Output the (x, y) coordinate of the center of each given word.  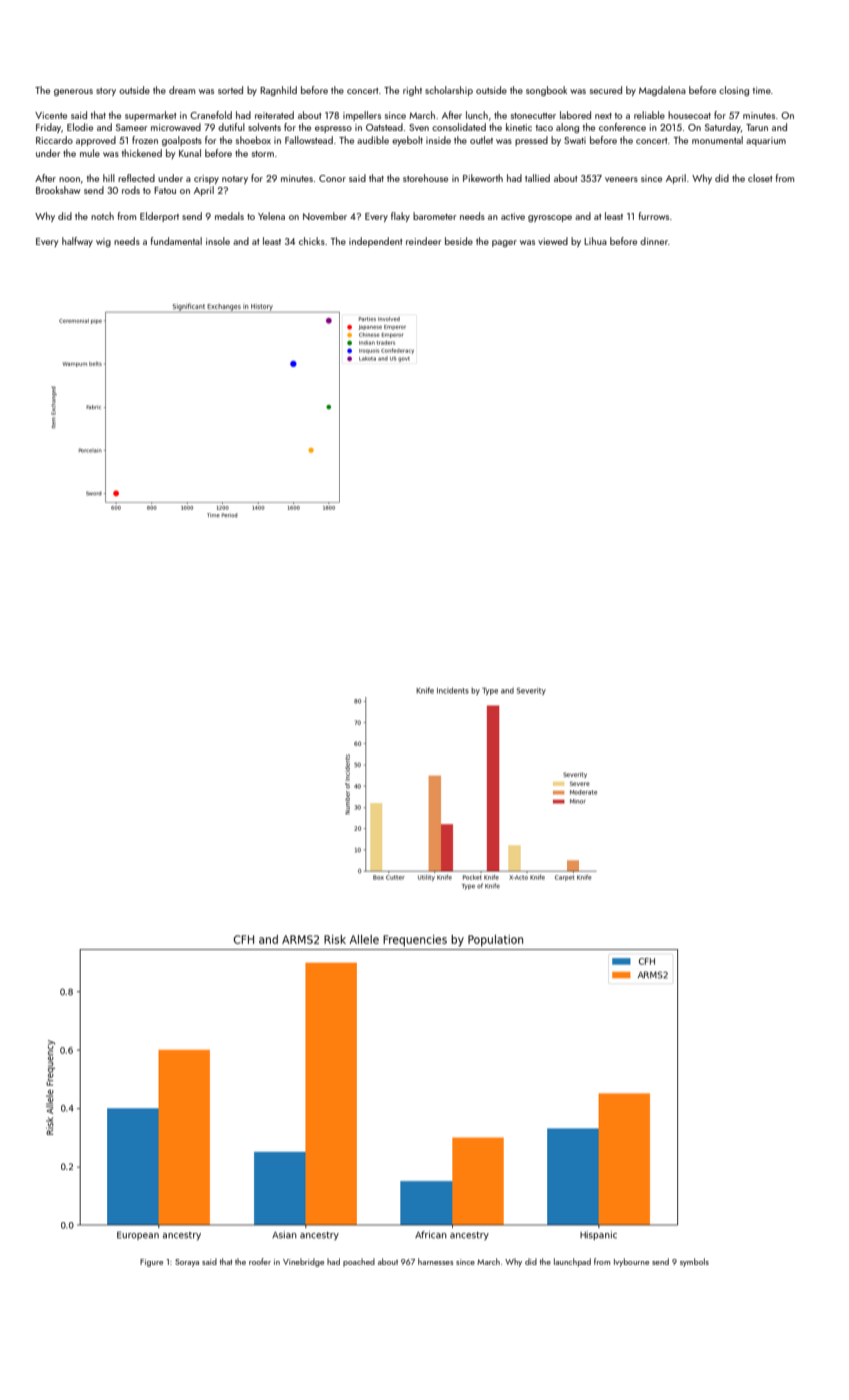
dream (182, 90)
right (412, 91)
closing (734, 91)
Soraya (187, 1263)
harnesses (435, 1261)
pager (504, 243)
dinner (654, 241)
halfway (77, 242)
